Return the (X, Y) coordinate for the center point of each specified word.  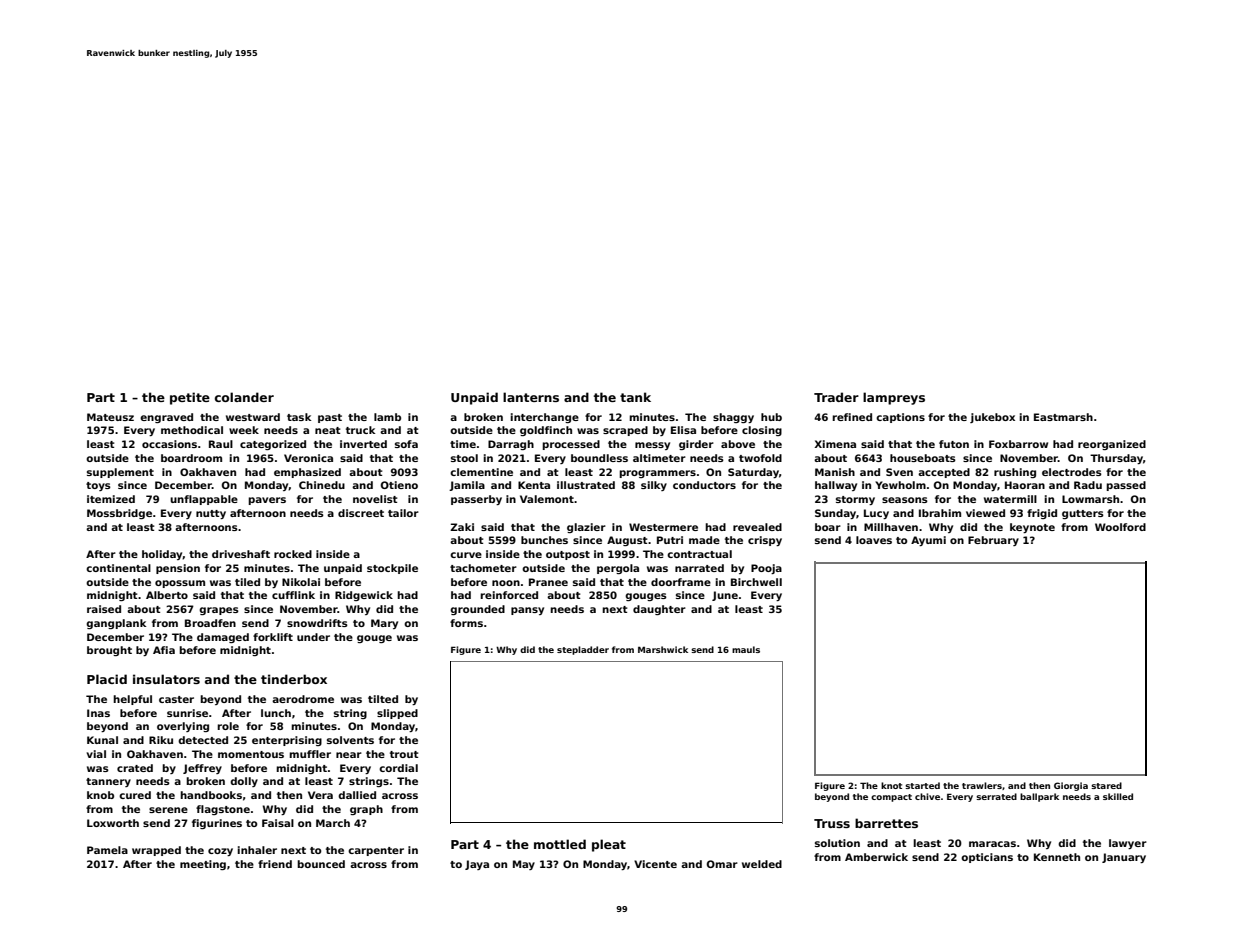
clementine (481, 472)
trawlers (982, 785)
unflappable (204, 500)
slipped (397, 714)
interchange (544, 418)
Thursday (1116, 459)
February (993, 541)
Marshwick (663, 649)
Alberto (167, 595)
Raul (221, 444)
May (524, 865)
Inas (98, 713)
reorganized (1112, 445)
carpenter (376, 851)
